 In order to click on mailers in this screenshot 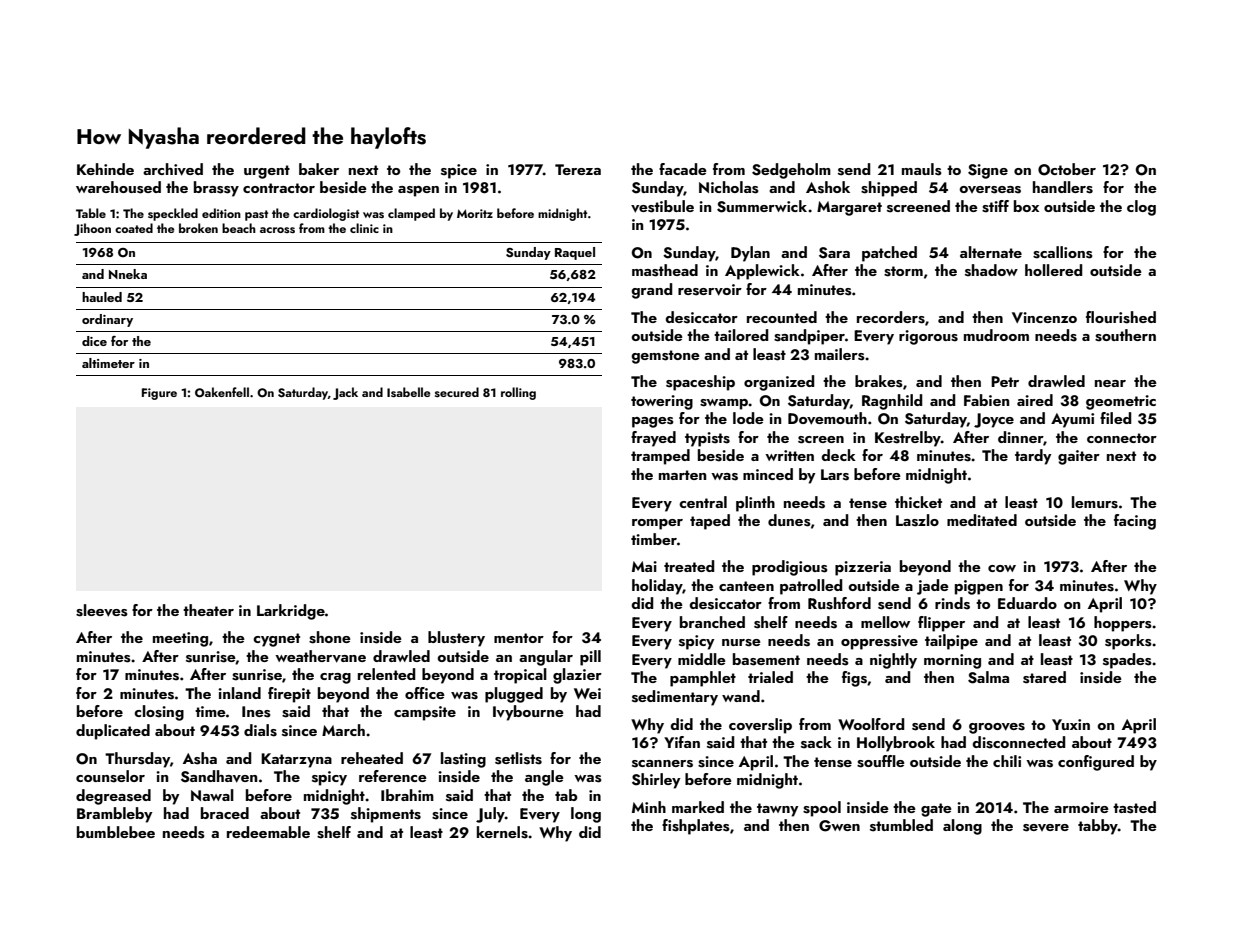, I will do `click(840, 354)`.
